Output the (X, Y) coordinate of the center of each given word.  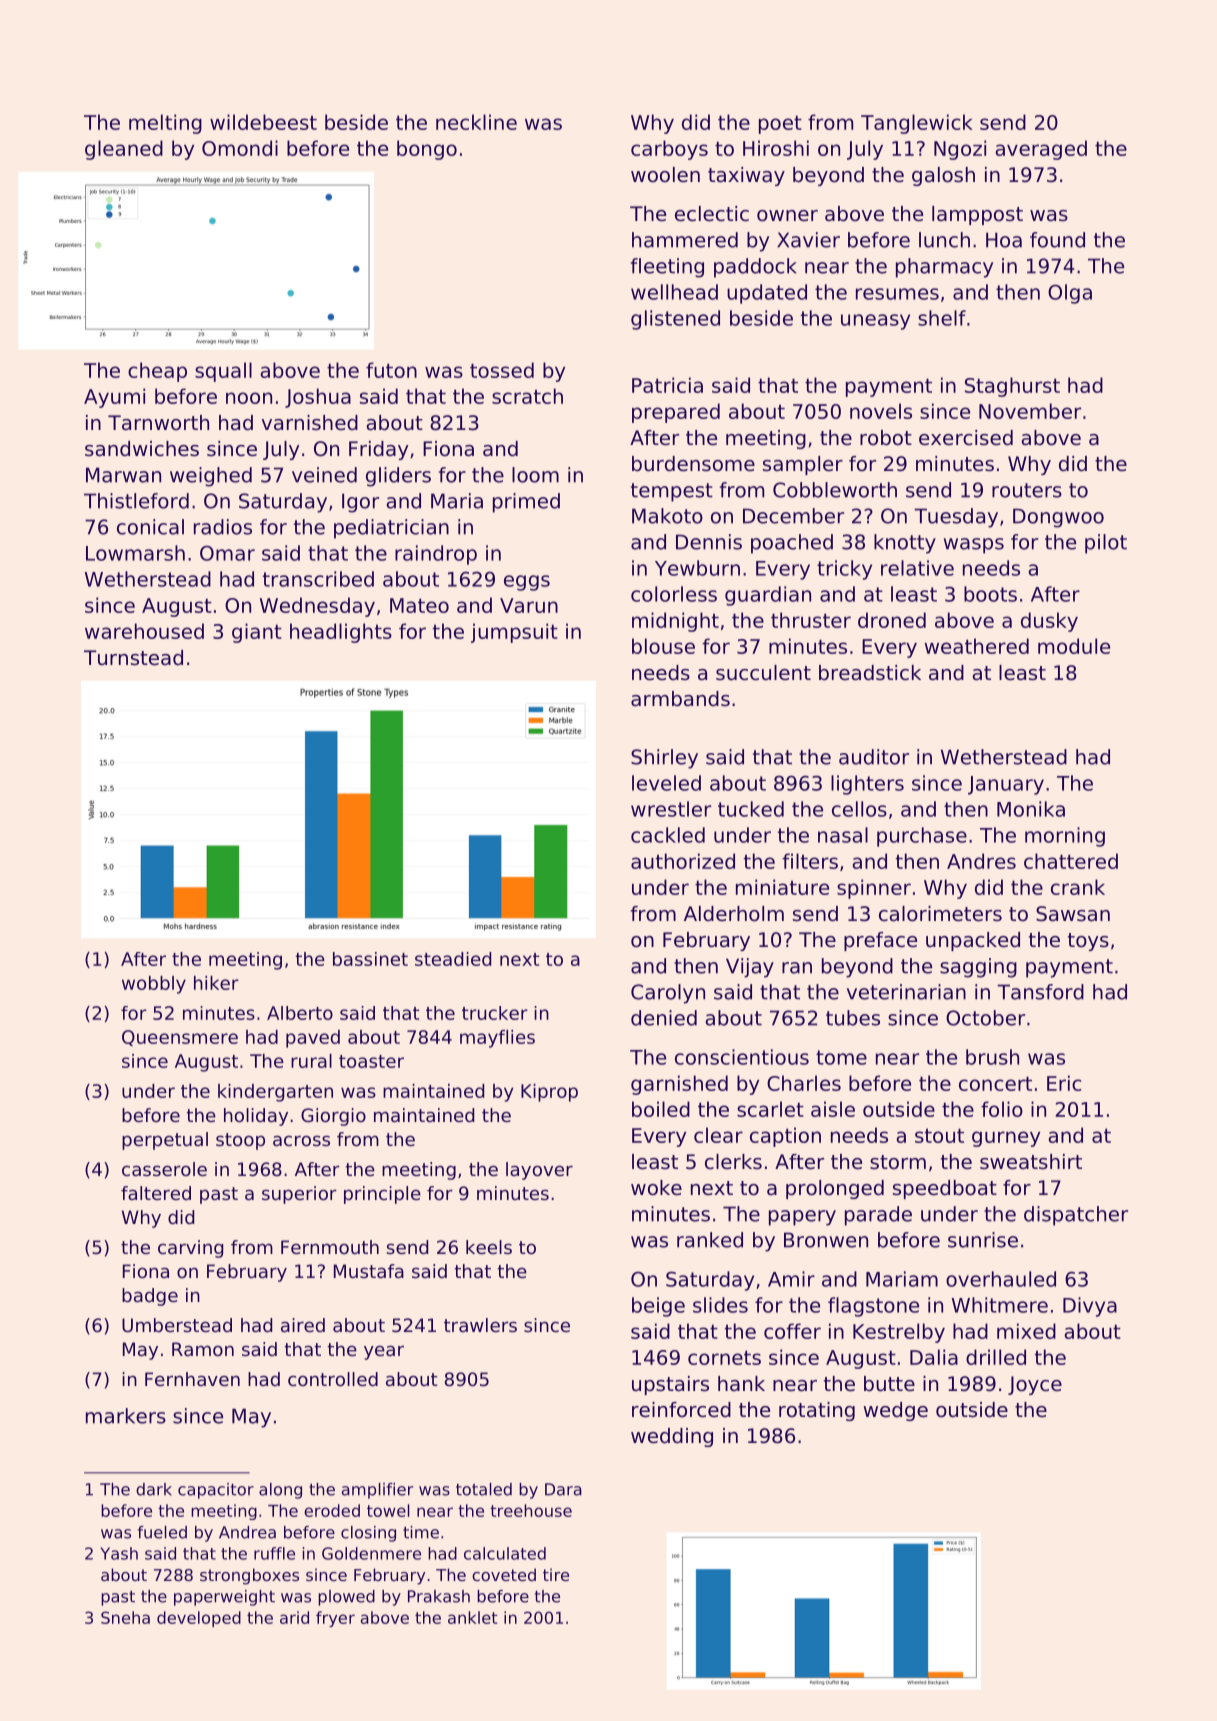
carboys (669, 150)
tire (556, 1574)
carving (190, 1249)
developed (199, 1619)
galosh (943, 176)
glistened (675, 320)
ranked (710, 1240)
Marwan (123, 475)
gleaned (124, 150)
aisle (833, 1109)
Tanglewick (917, 124)
